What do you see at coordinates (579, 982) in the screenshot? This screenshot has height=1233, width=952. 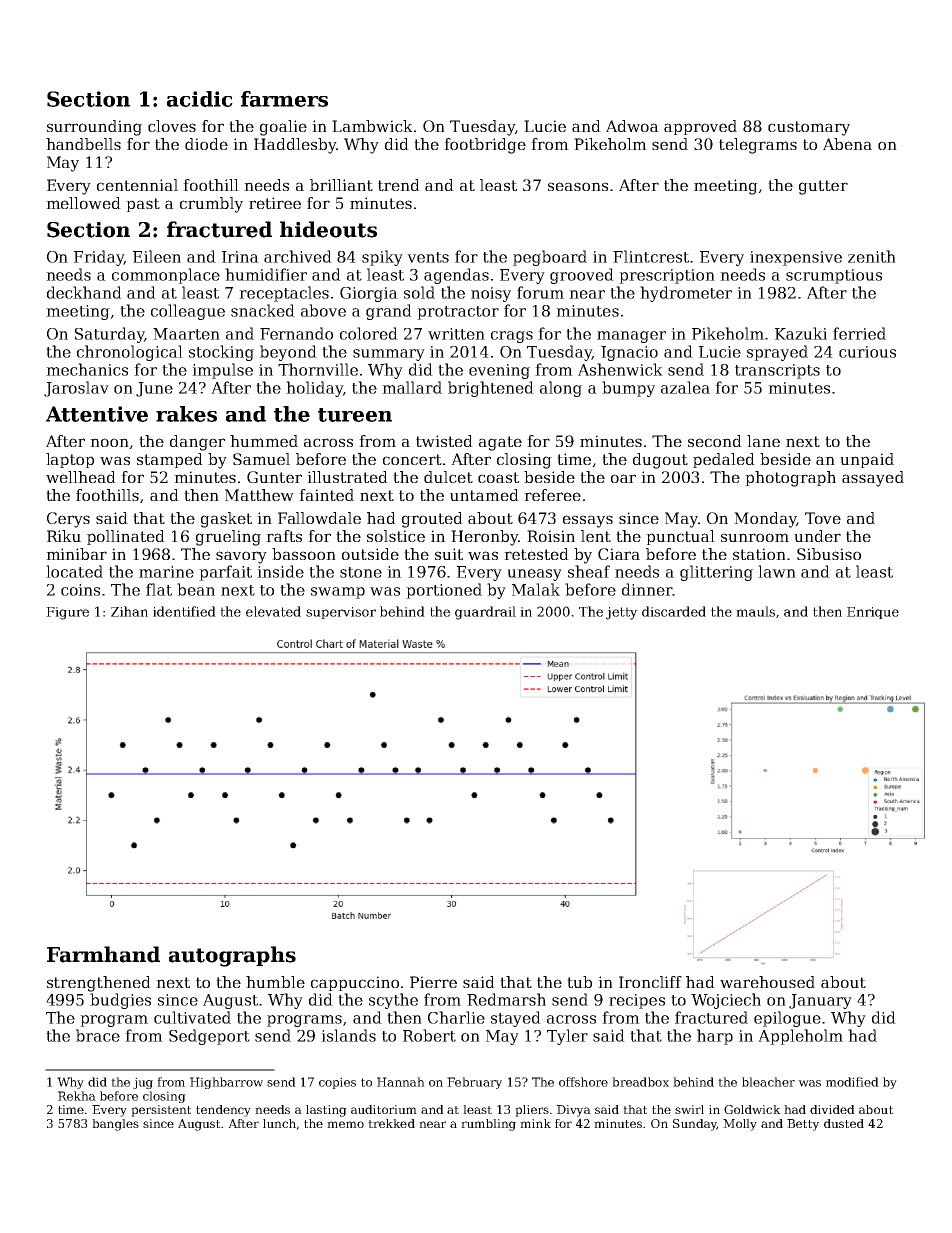 I see `tub` at bounding box center [579, 982].
